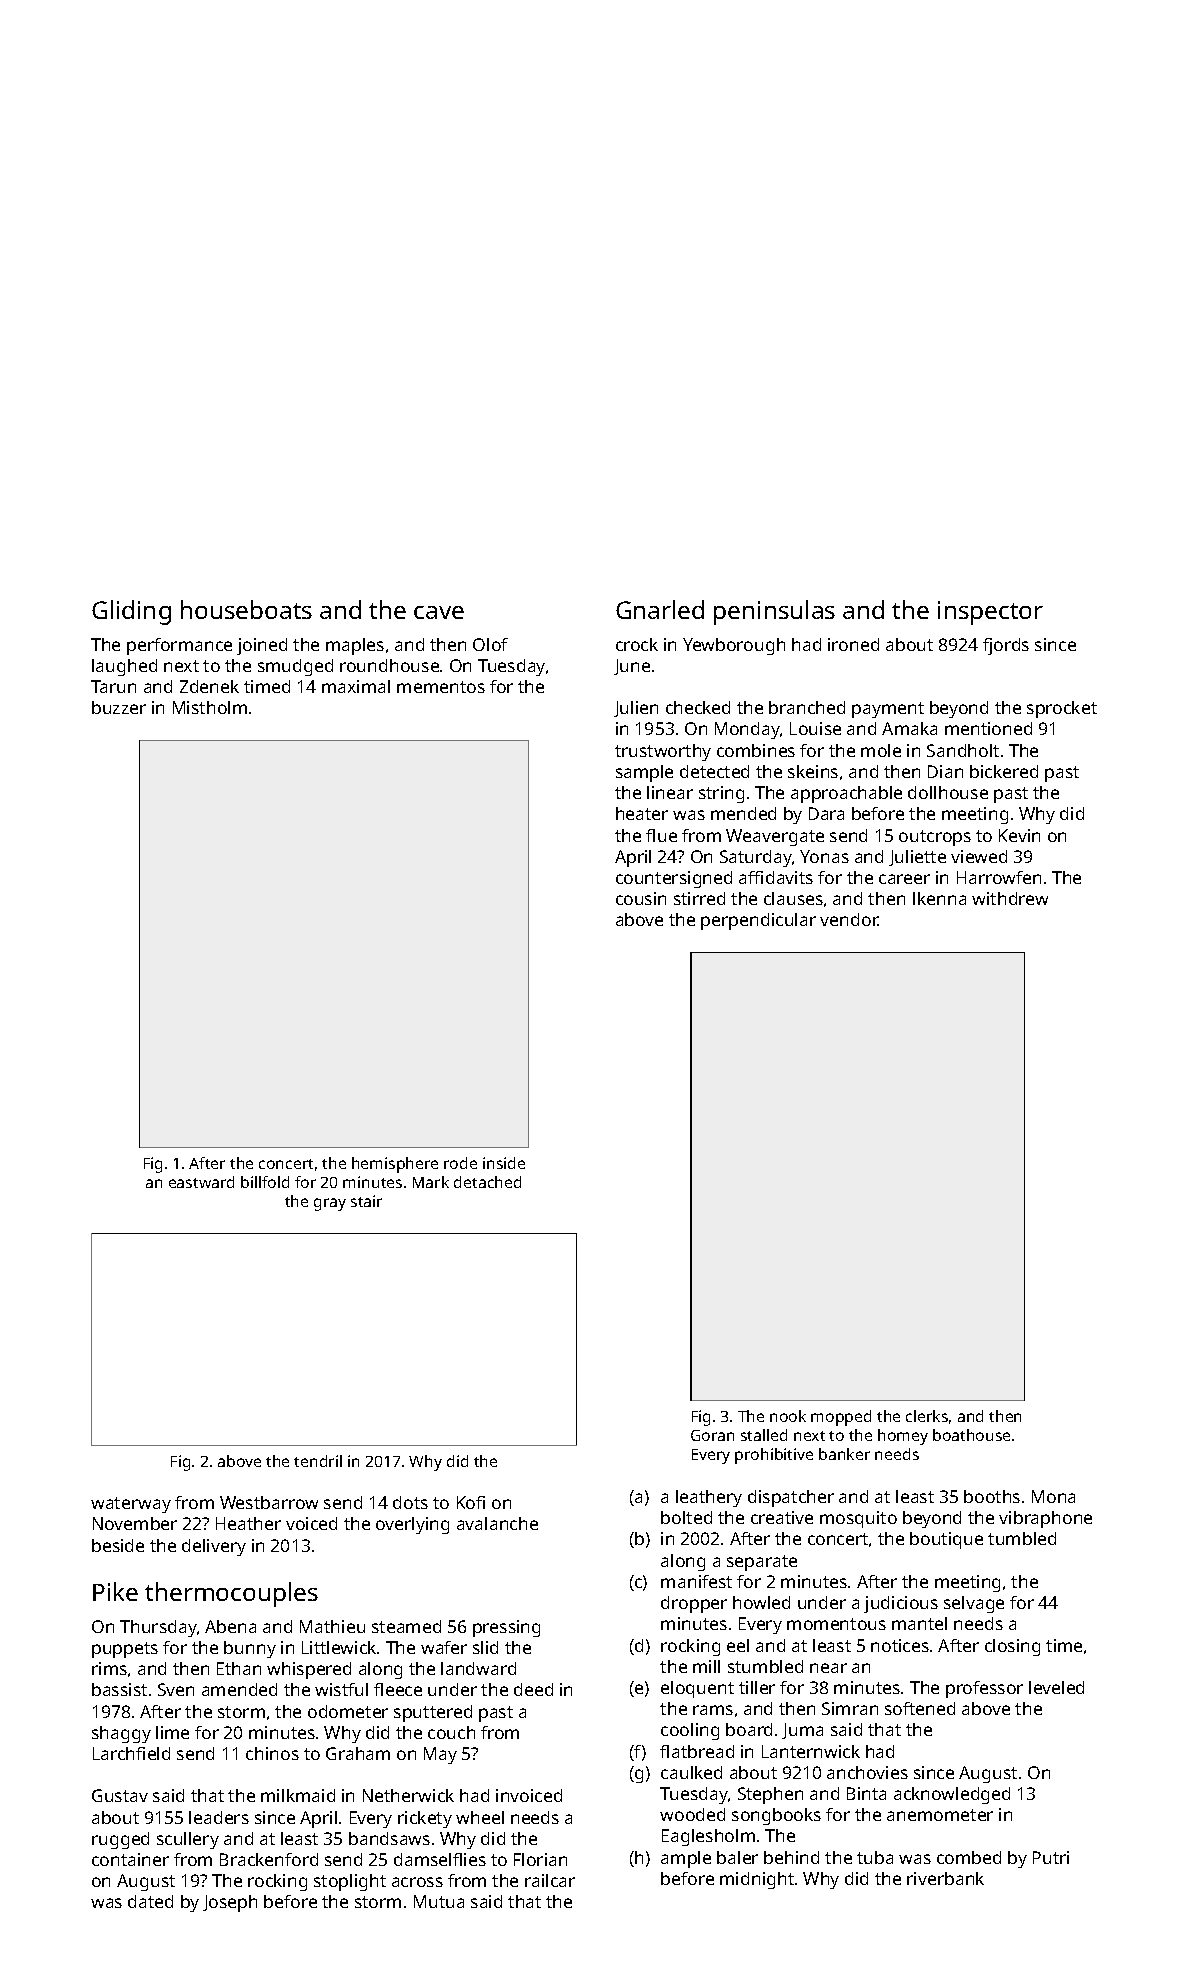 The width and height of the screenshot is (1192, 1964). What do you see at coordinates (1053, 1496) in the screenshot?
I see `Mona` at bounding box center [1053, 1496].
